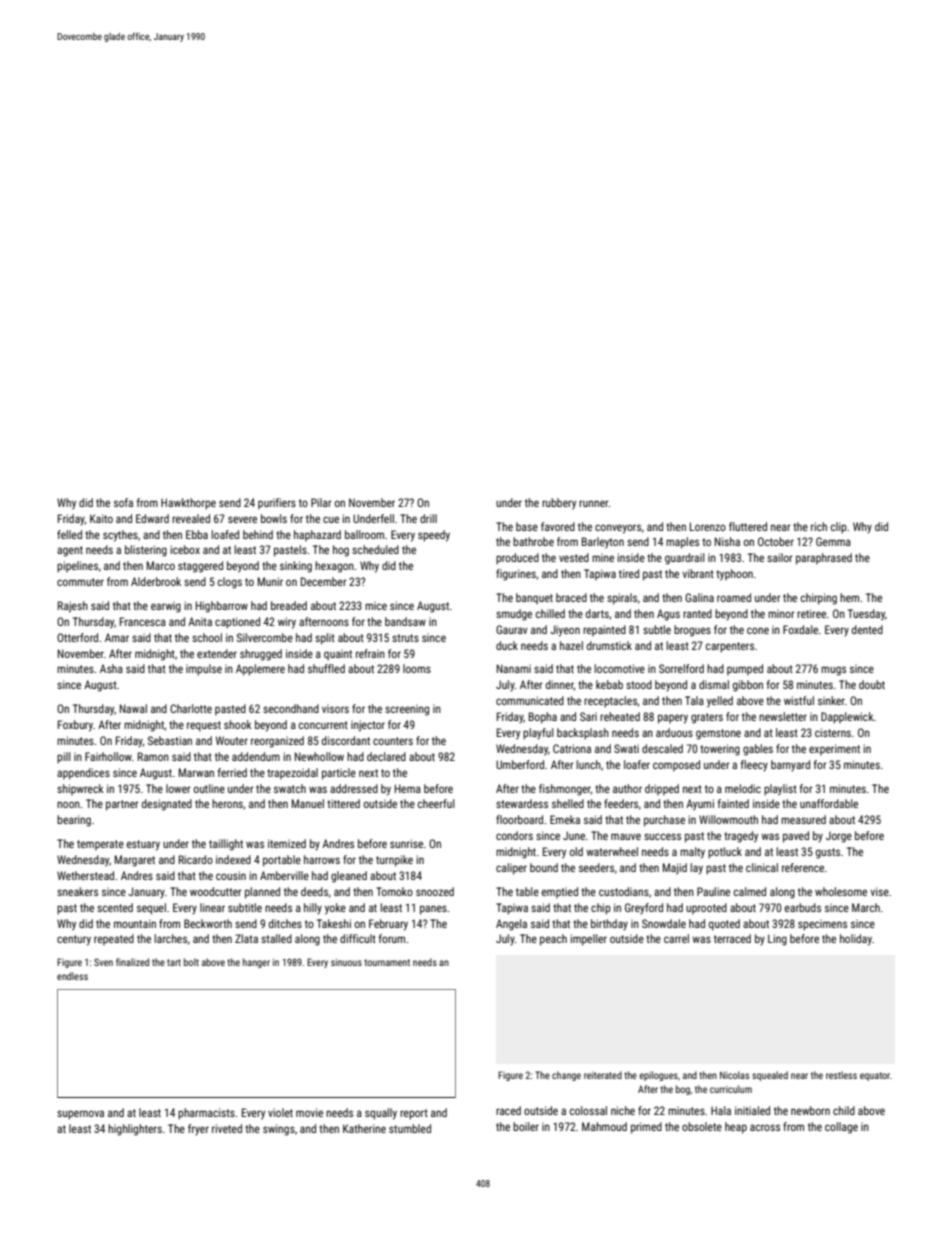 The image size is (952, 1233). Describe the element at coordinates (819, 526) in the screenshot. I see `rich` at that location.
